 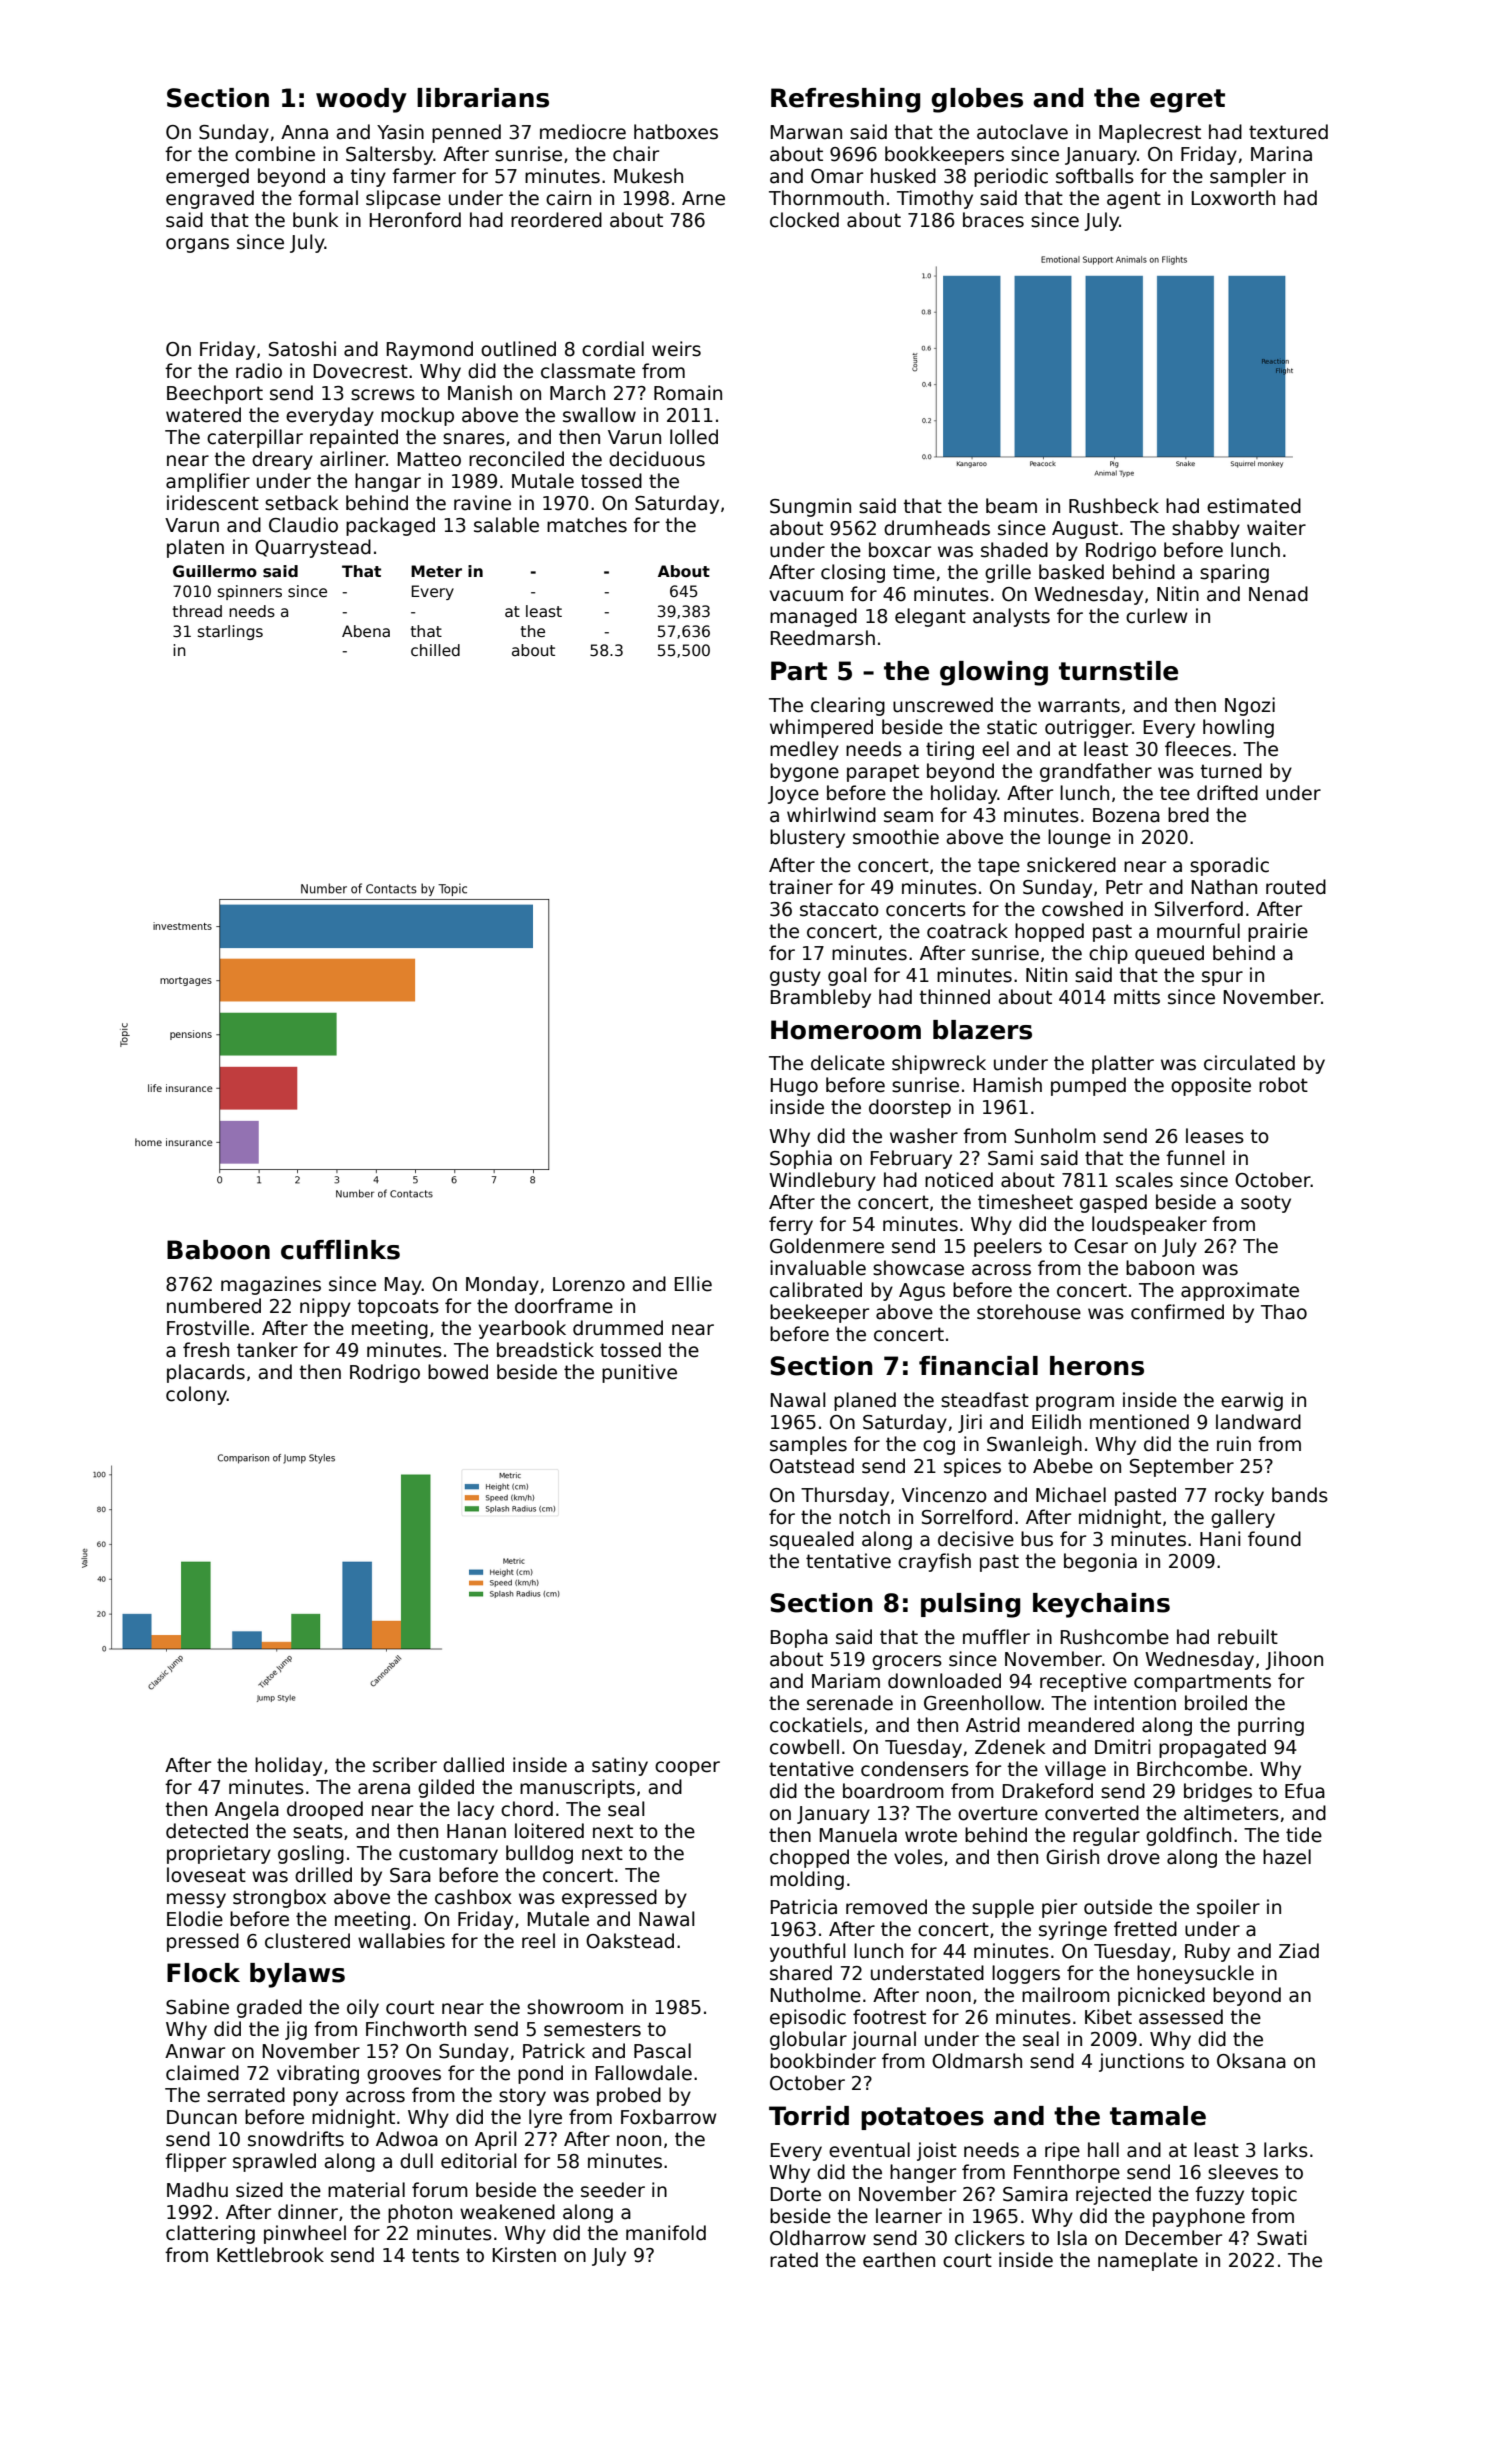 What do you see at coordinates (1134, 200) in the screenshot?
I see `agent` at bounding box center [1134, 200].
